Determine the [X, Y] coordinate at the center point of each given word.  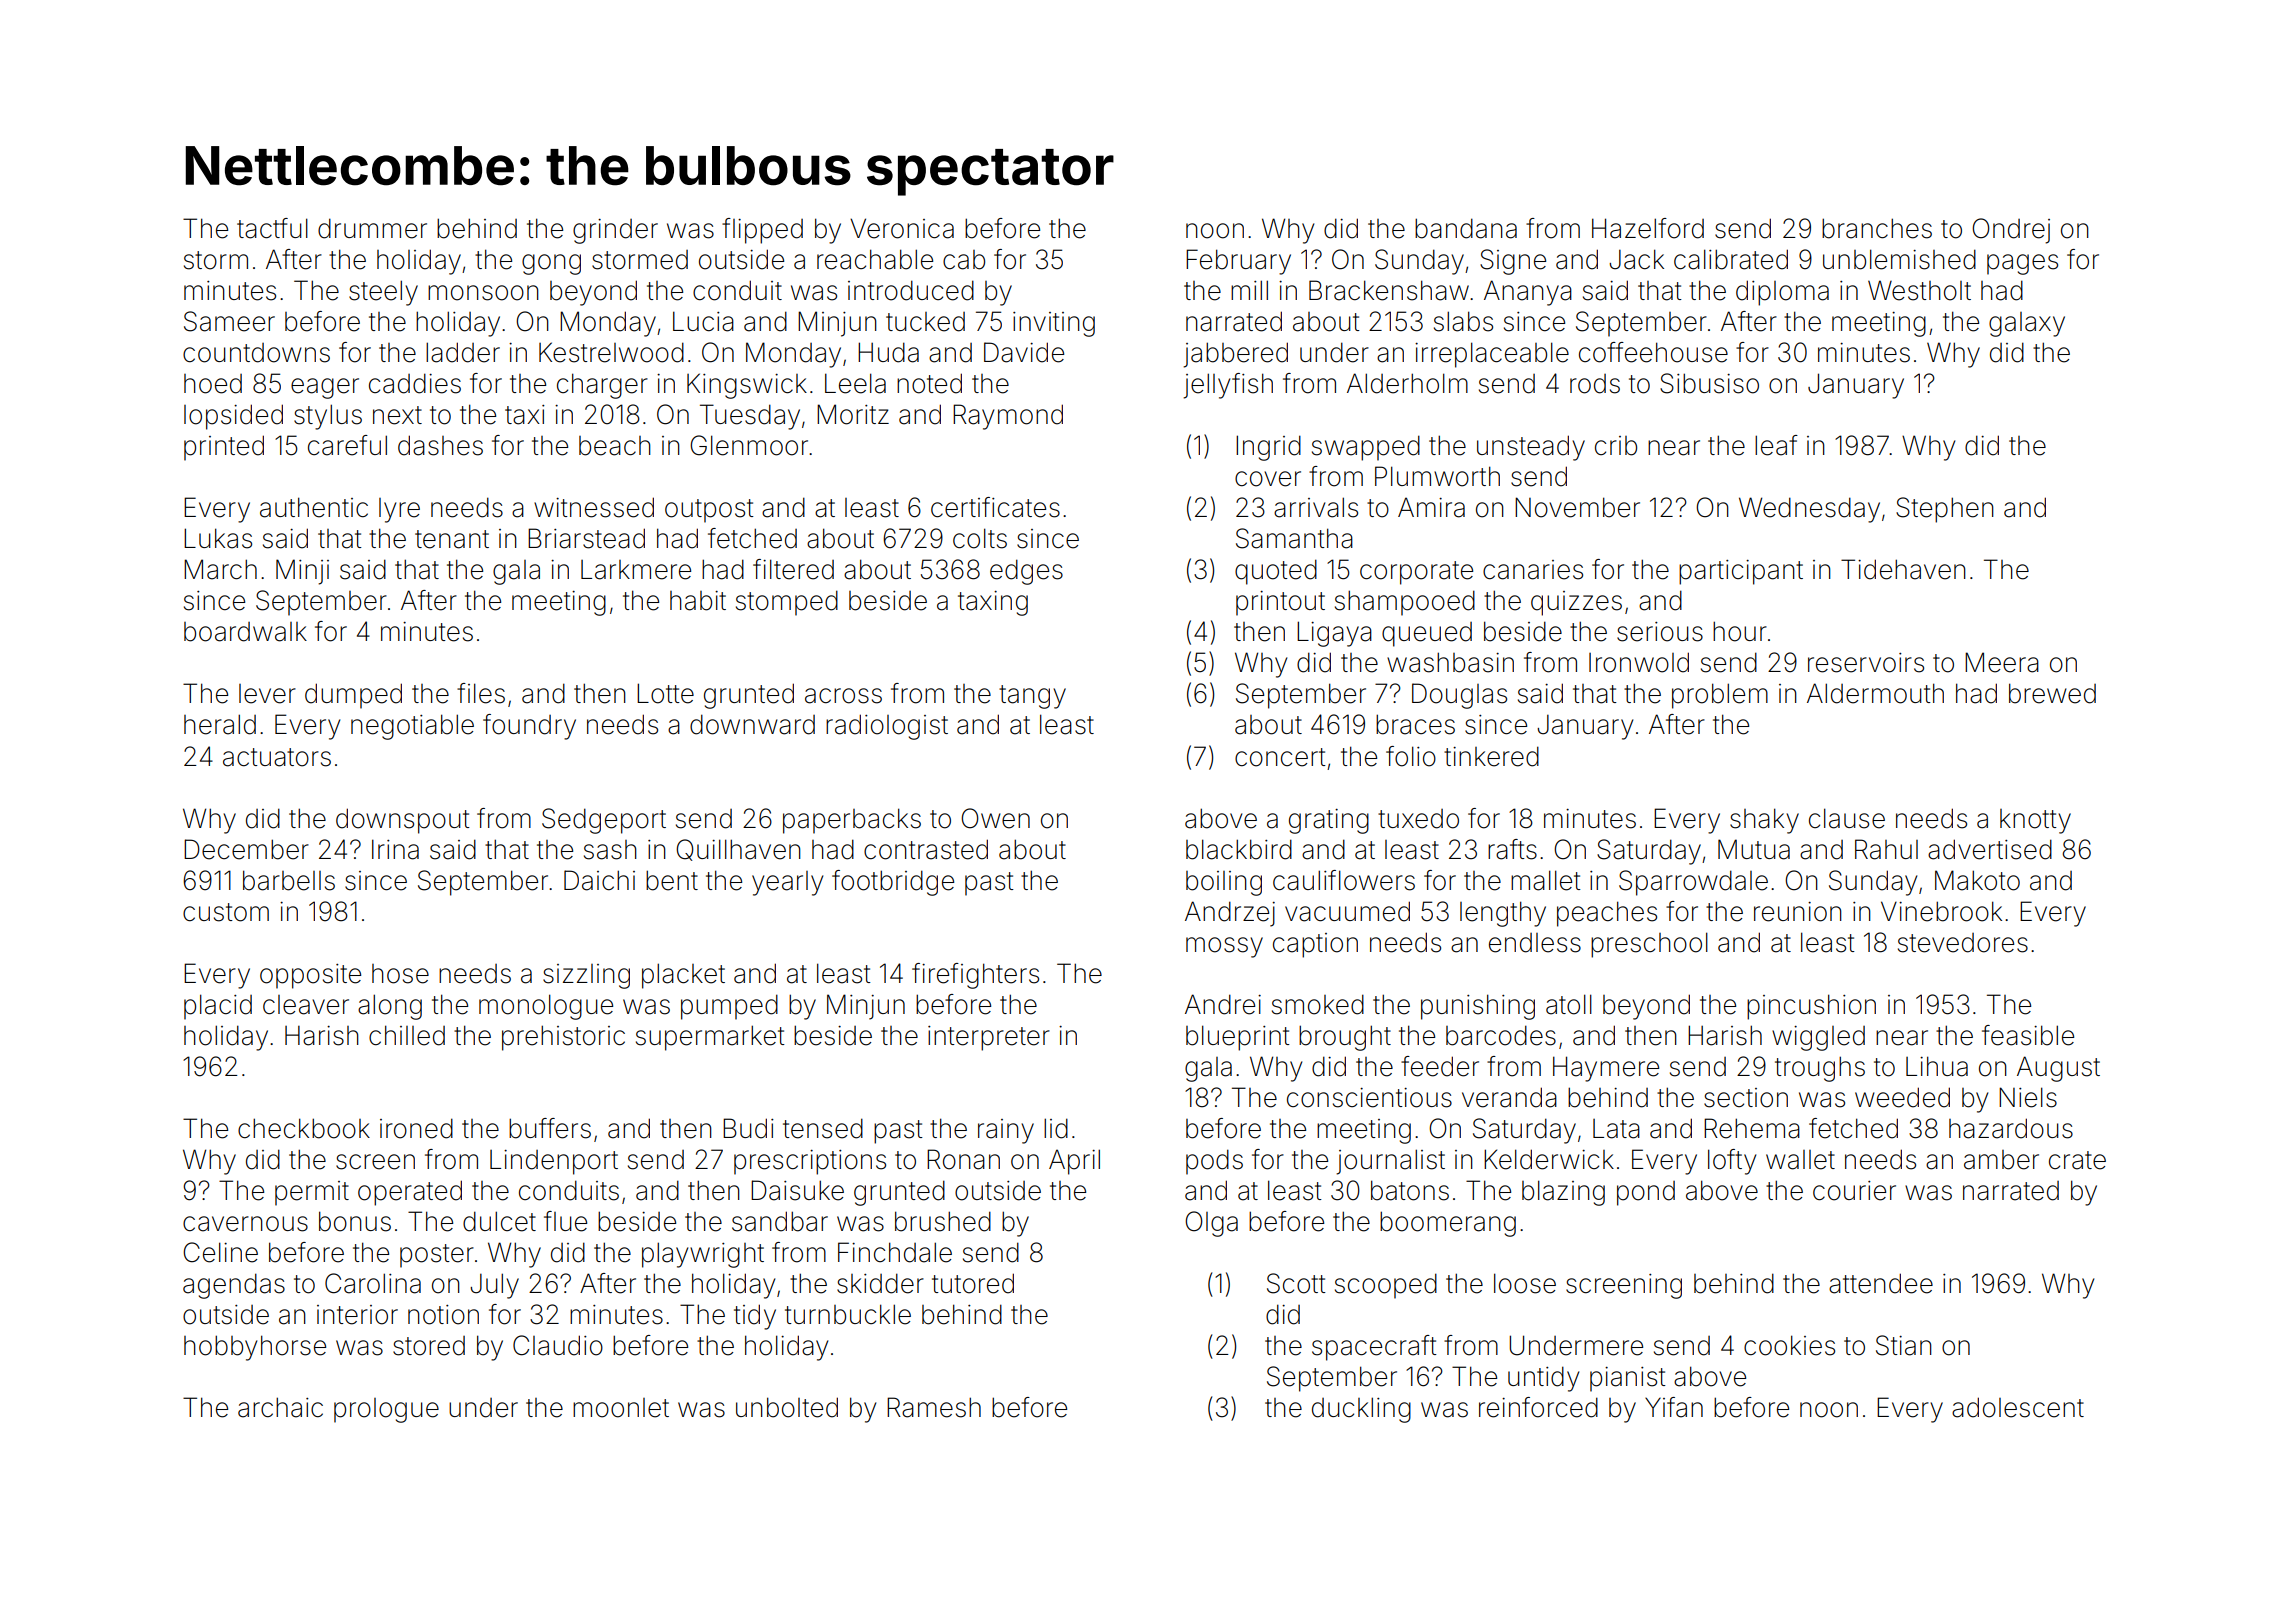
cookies [1789, 1345]
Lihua [1937, 1066]
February [1238, 262]
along [390, 1007]
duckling [1361, 1410]
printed [224, 448]
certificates [995, 507]
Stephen [1945, 510]
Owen [995, 818]
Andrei [1223, 1004]
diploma [1782, 293]
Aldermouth [1875, 693]
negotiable [412, 727]
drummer [372, 228]
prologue [386, 1410]
